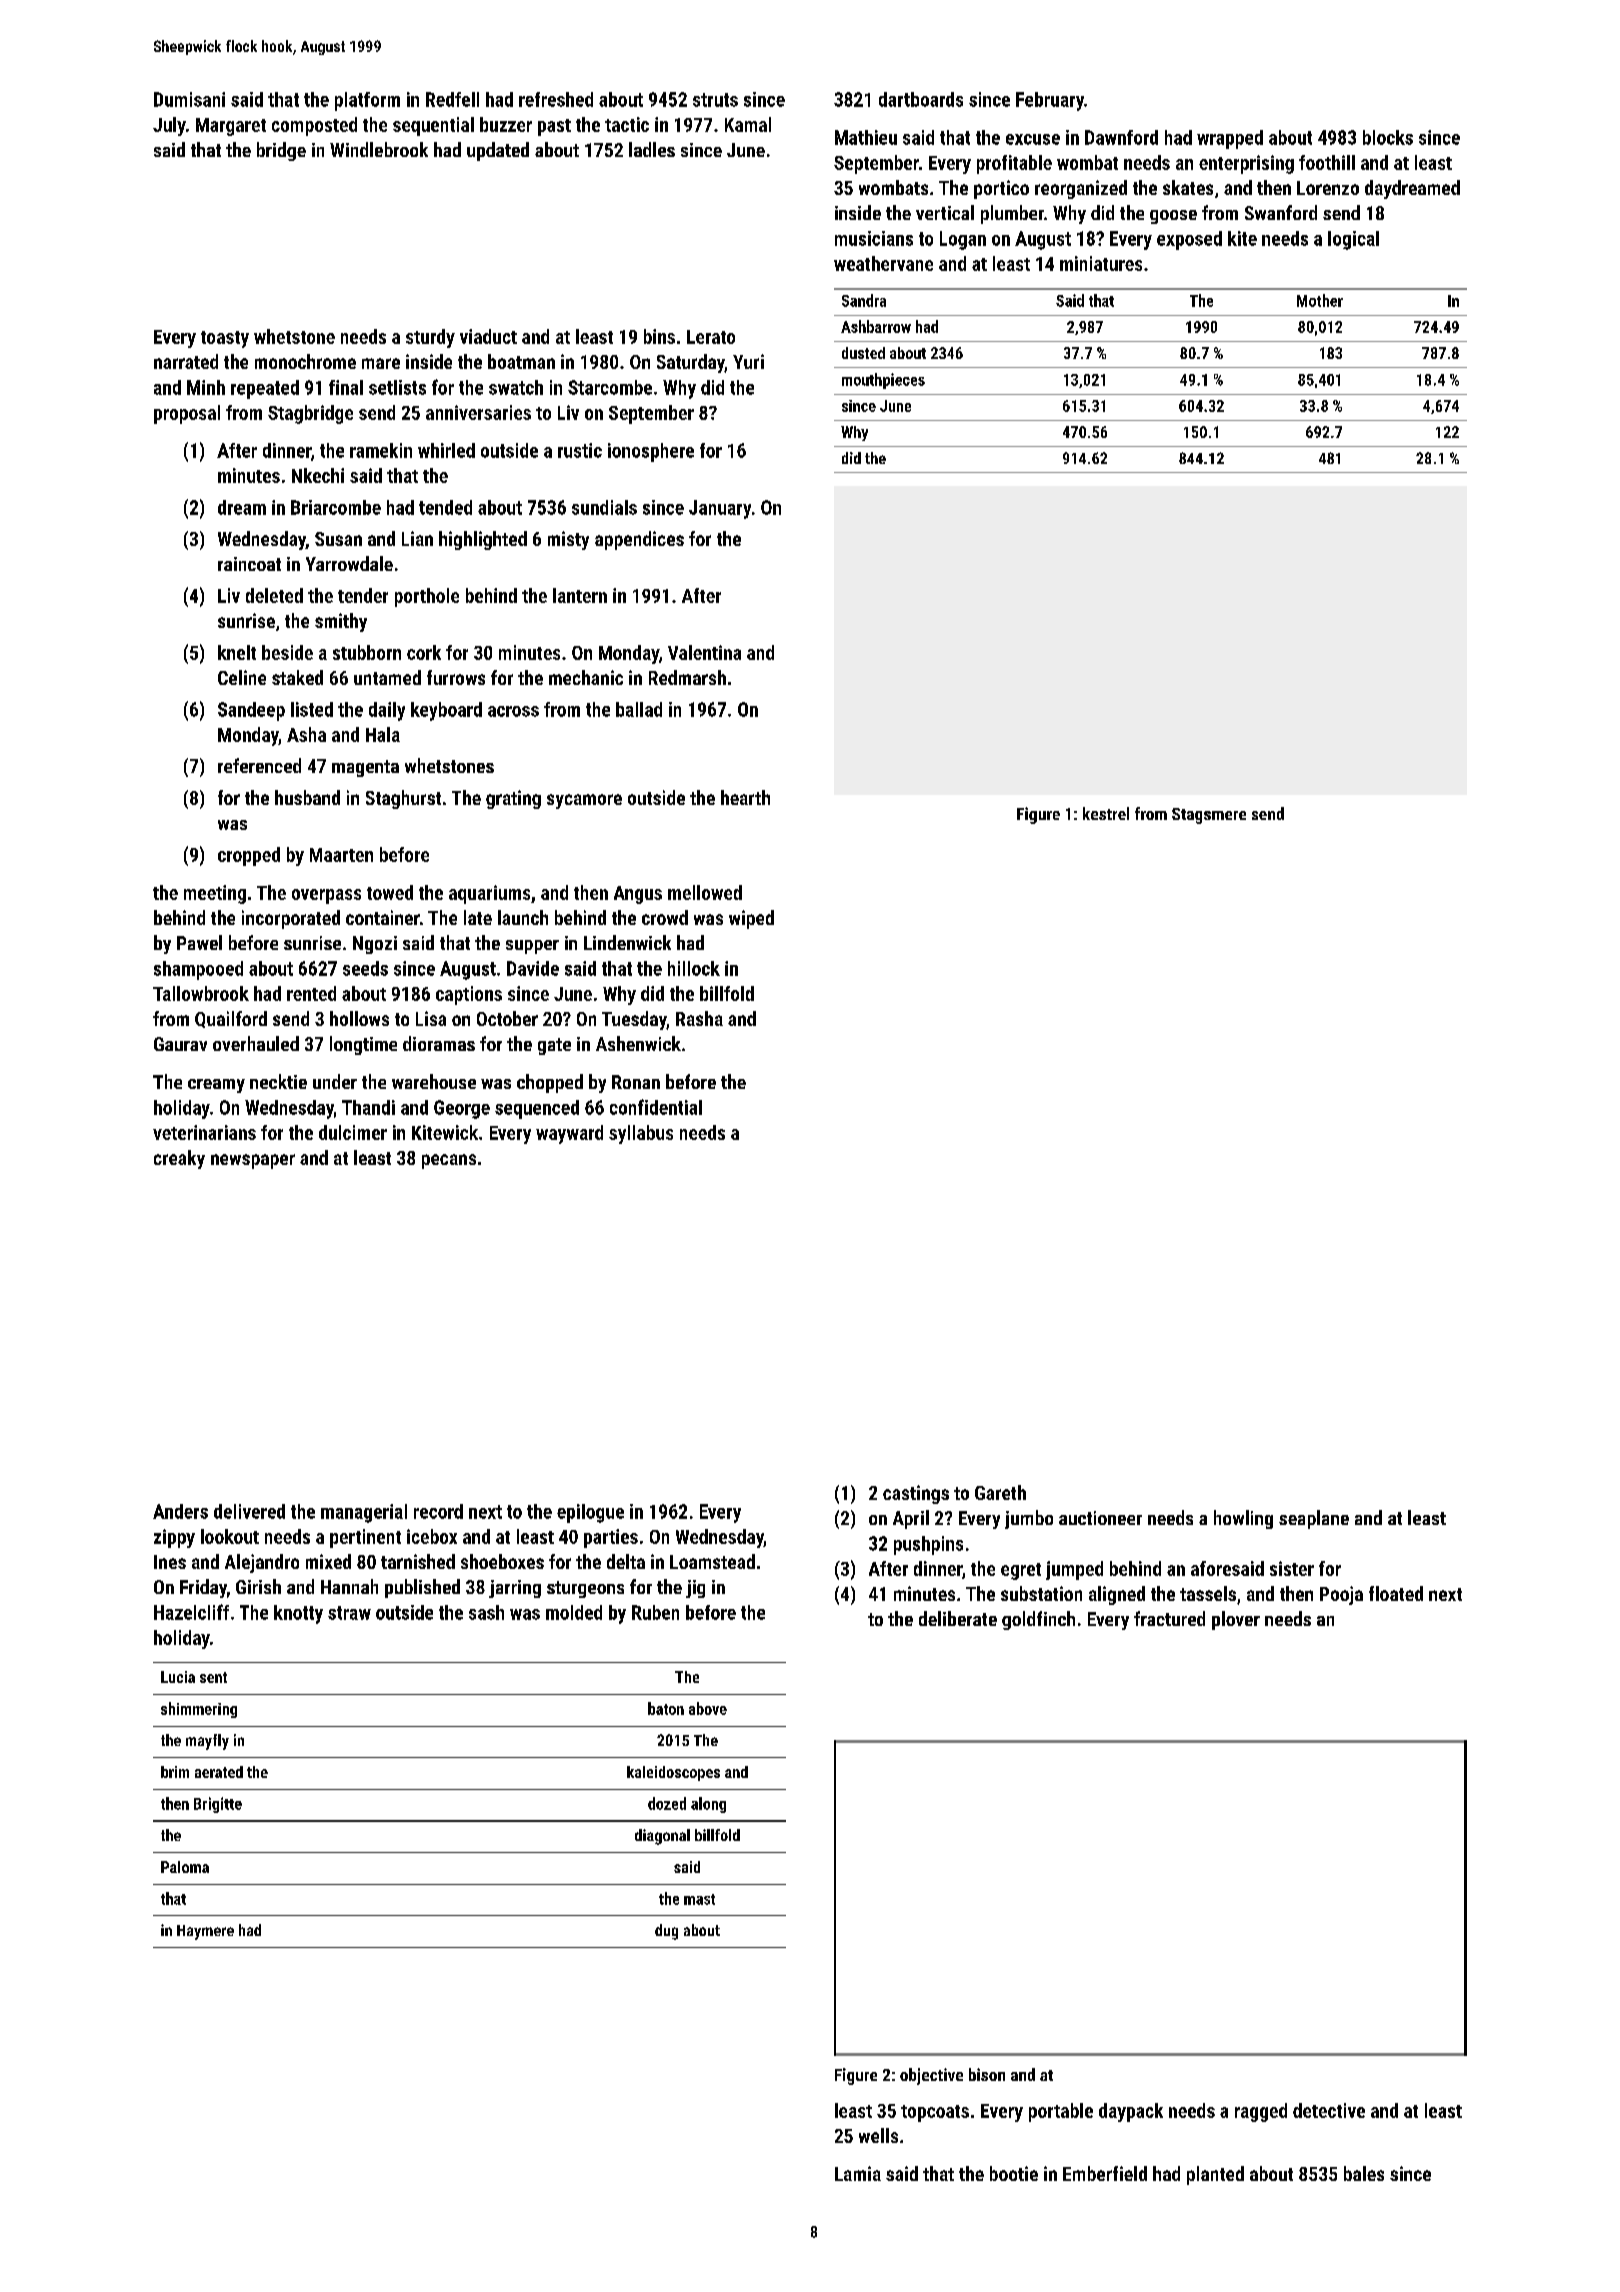  What do you see at coordinates (652, 149) in the screenshot?
I see `ladles` at bounding box center [652, 149].
